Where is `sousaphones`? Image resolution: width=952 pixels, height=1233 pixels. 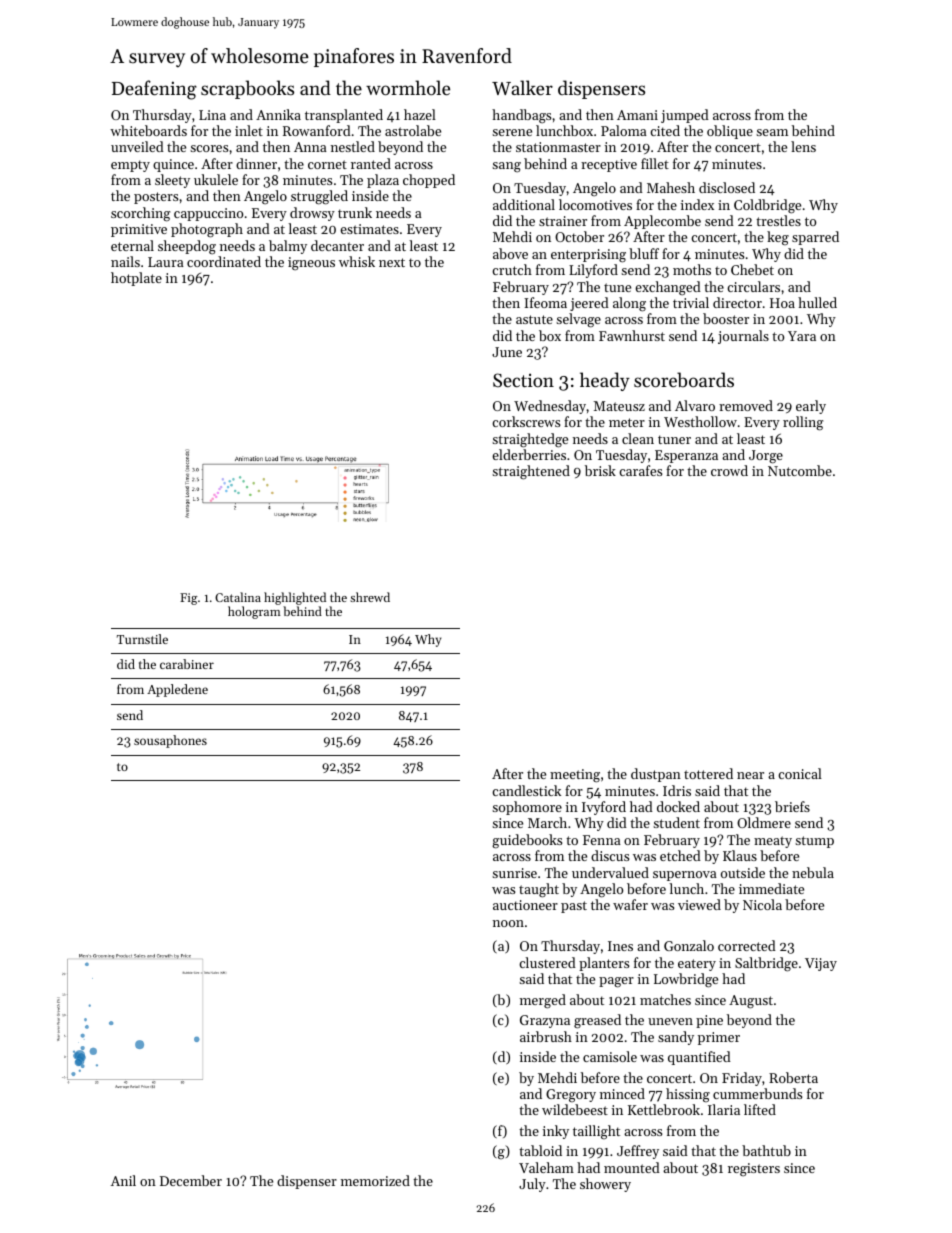 sousaphones is located at coordinates (170, 741).
